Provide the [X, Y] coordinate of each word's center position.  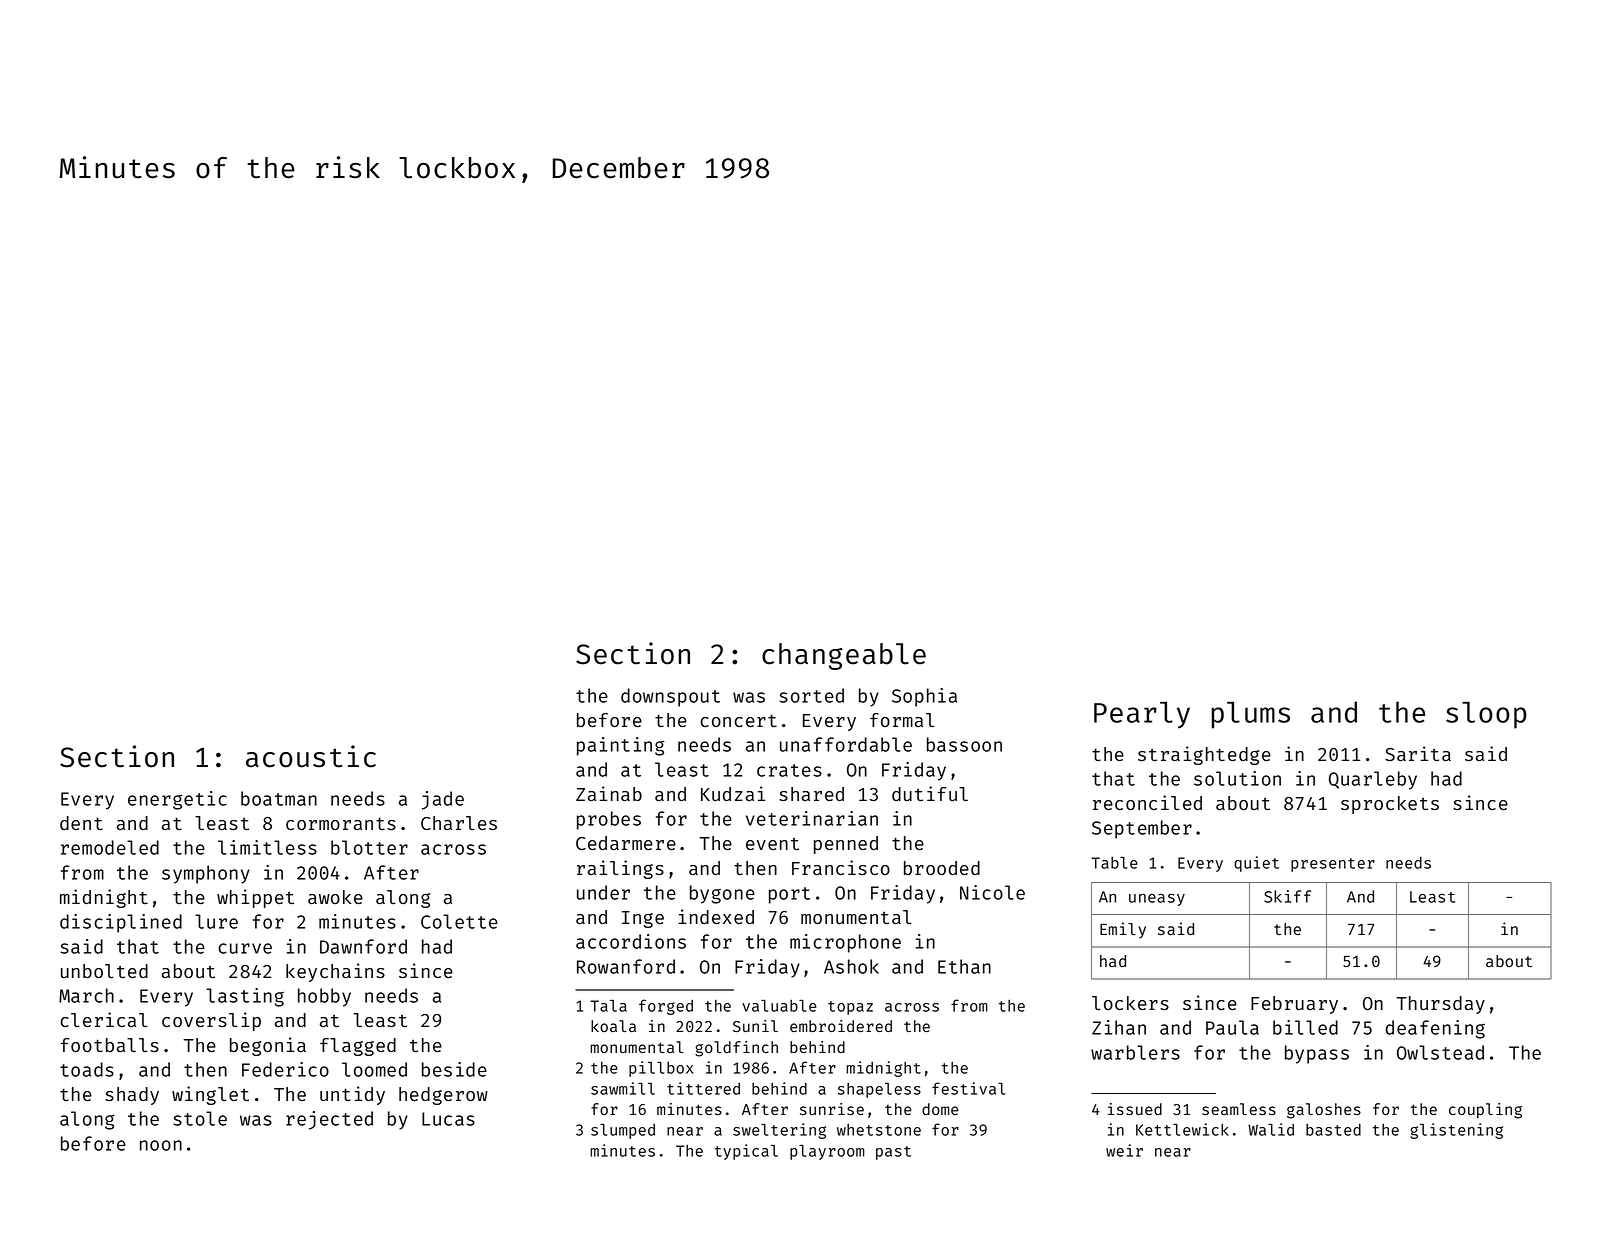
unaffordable [846, 744]
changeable [844, 656]
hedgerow [443, 1096]
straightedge [1204, 755]
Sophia [924, 697]
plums [1251, 715]
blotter [369, 847]
